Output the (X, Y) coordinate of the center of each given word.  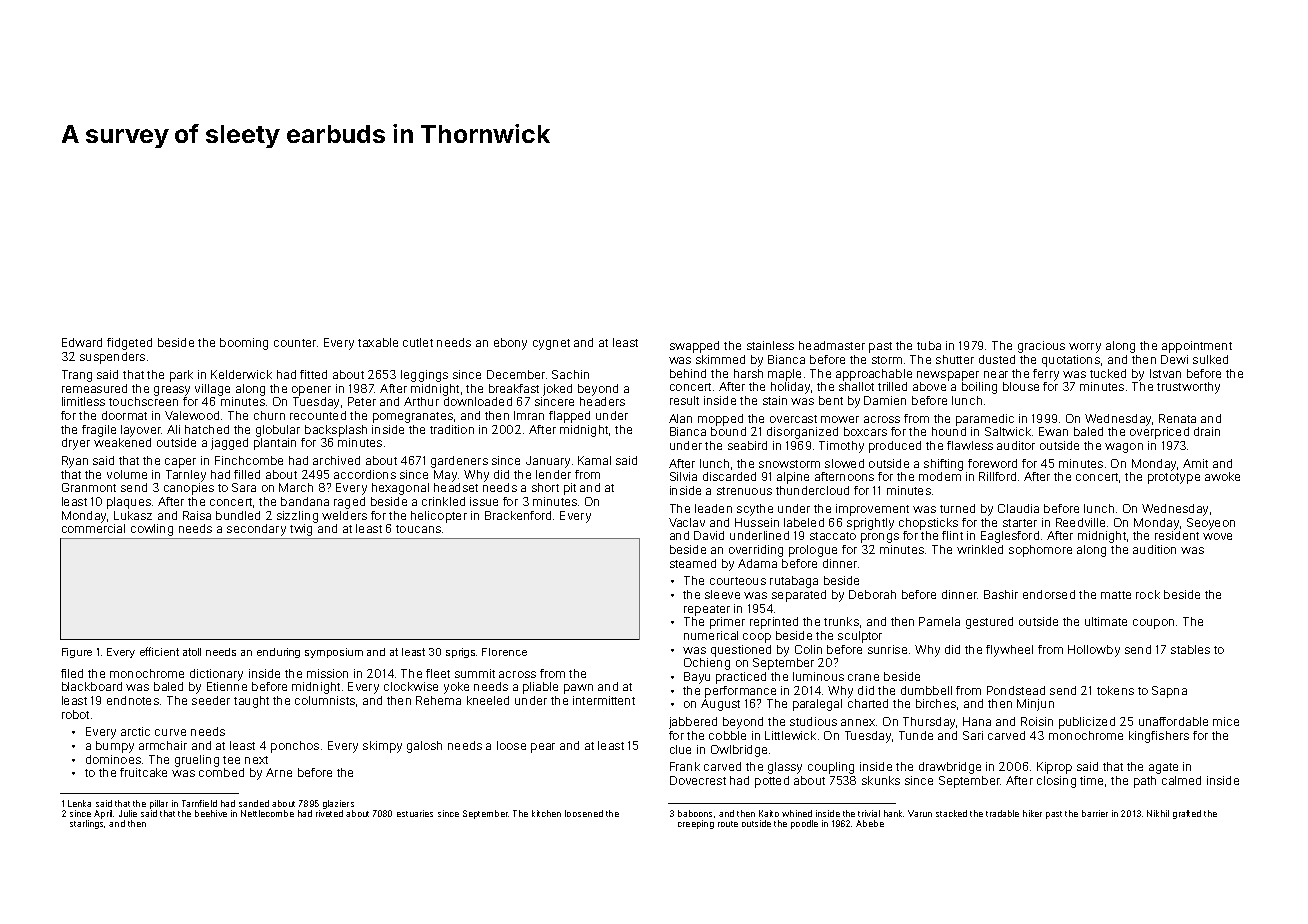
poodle (804, 824)
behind (688, 373)
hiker (1032, 813)
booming (244, 344)
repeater (707, 610)
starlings (86, 824)
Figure (77, 653)
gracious (1041, 347)
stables (1190, 649)
